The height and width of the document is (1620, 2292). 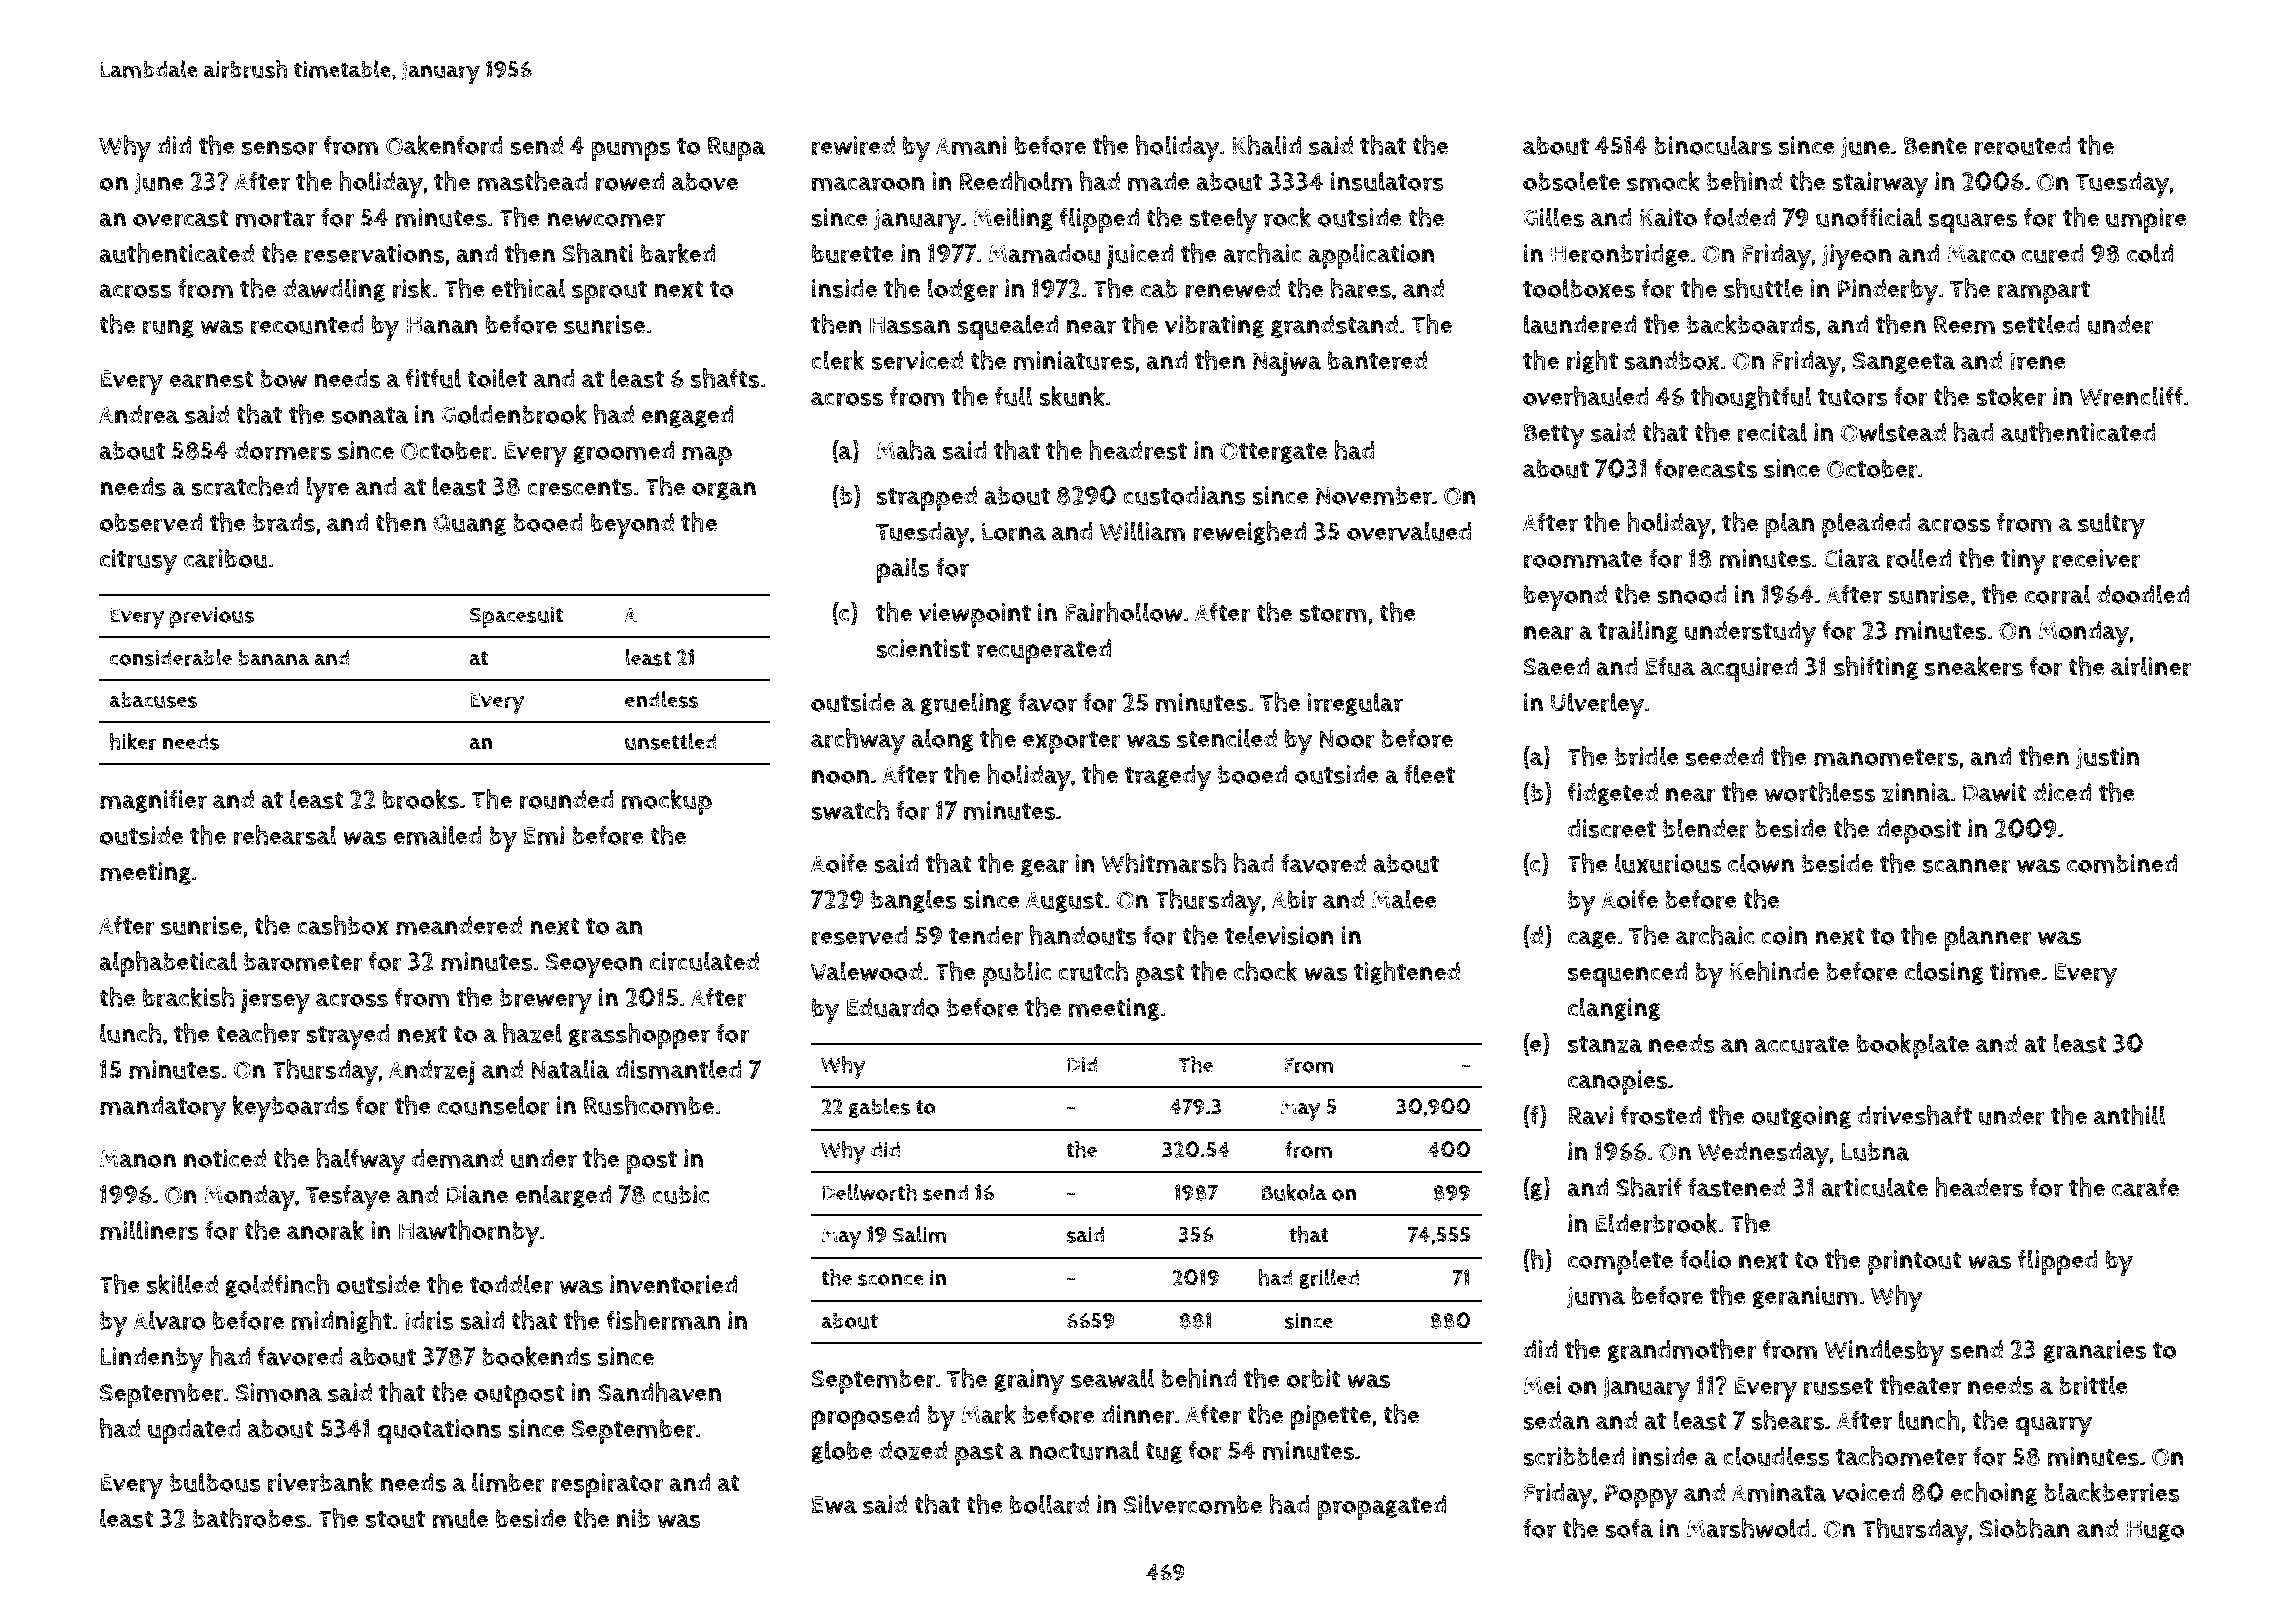 I want to click on bollard, so click(x=1049, y=1504).
